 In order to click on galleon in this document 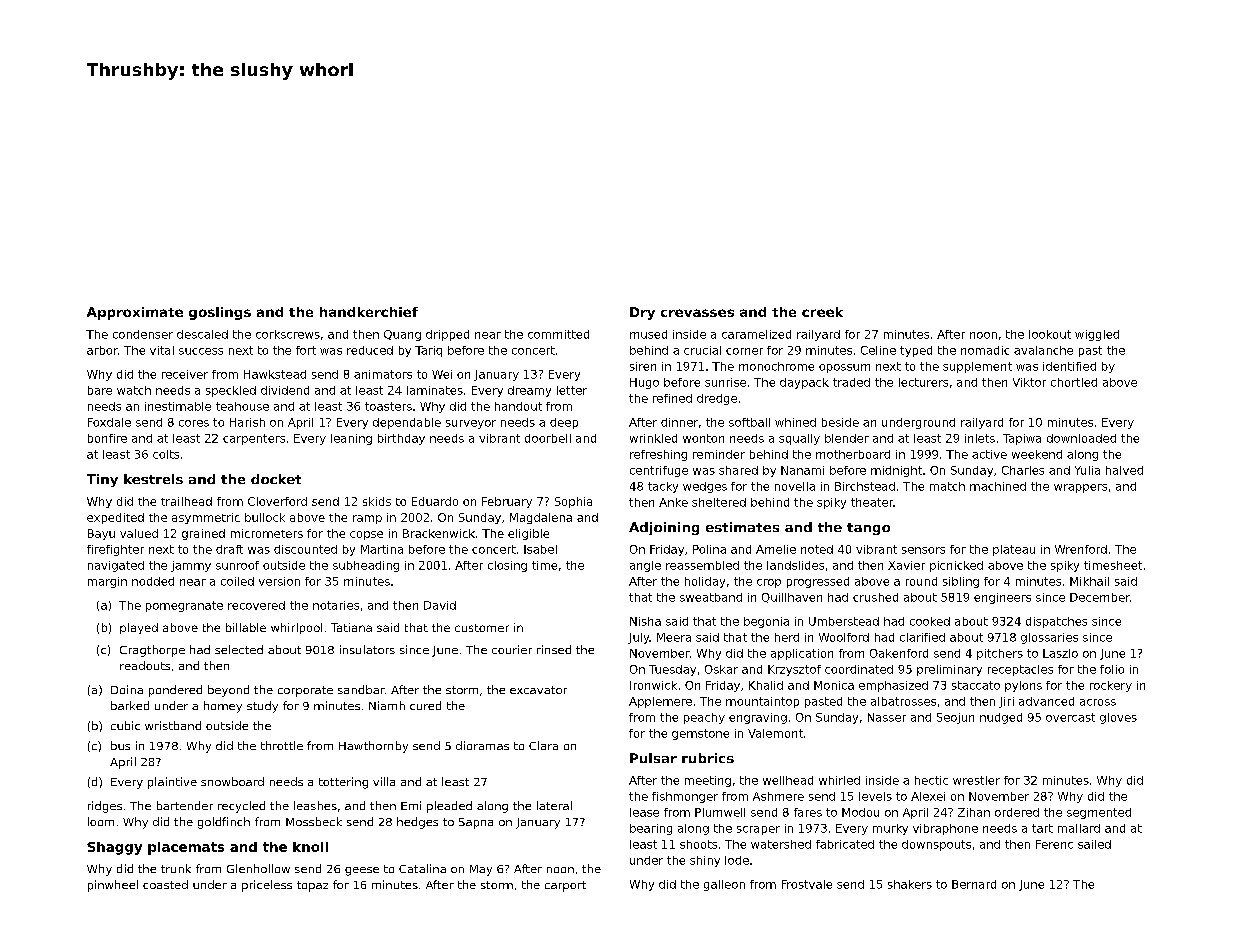, I will do `click(724, 885)`.
